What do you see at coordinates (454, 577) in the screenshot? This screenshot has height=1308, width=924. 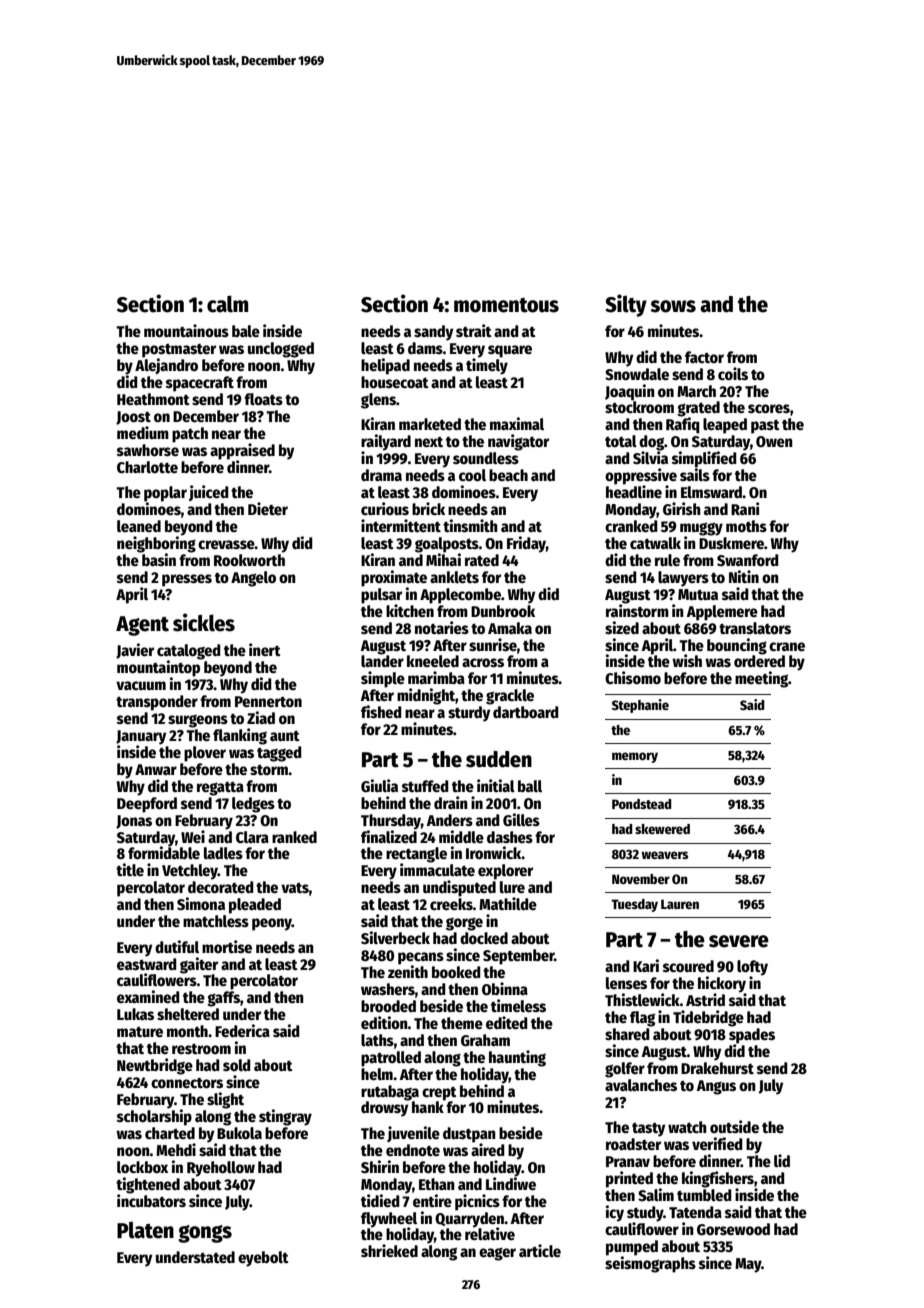 I see `anklets` at bounding box center [454, 577].
